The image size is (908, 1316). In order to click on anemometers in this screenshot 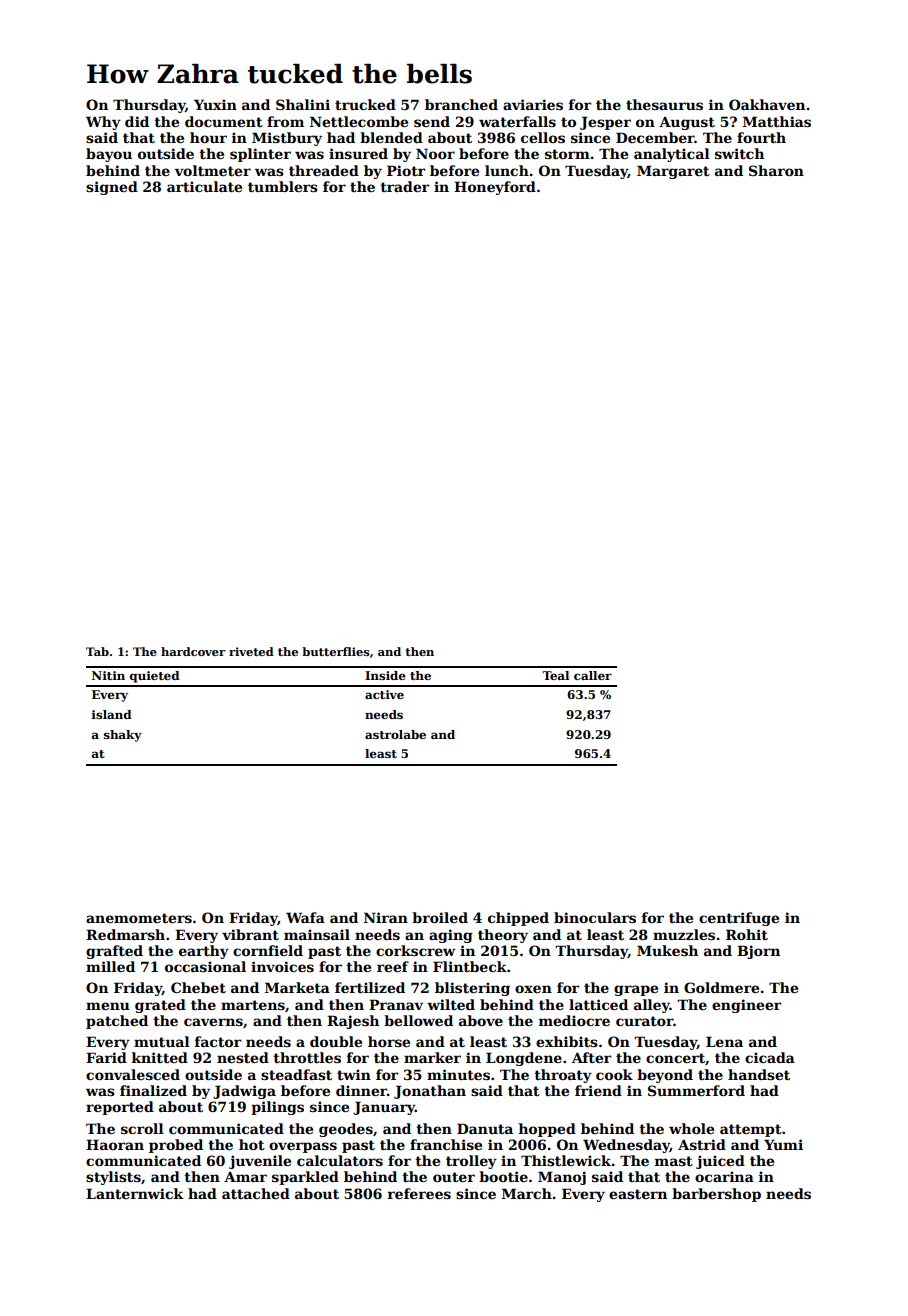, I will do `click(139, 918)`.
